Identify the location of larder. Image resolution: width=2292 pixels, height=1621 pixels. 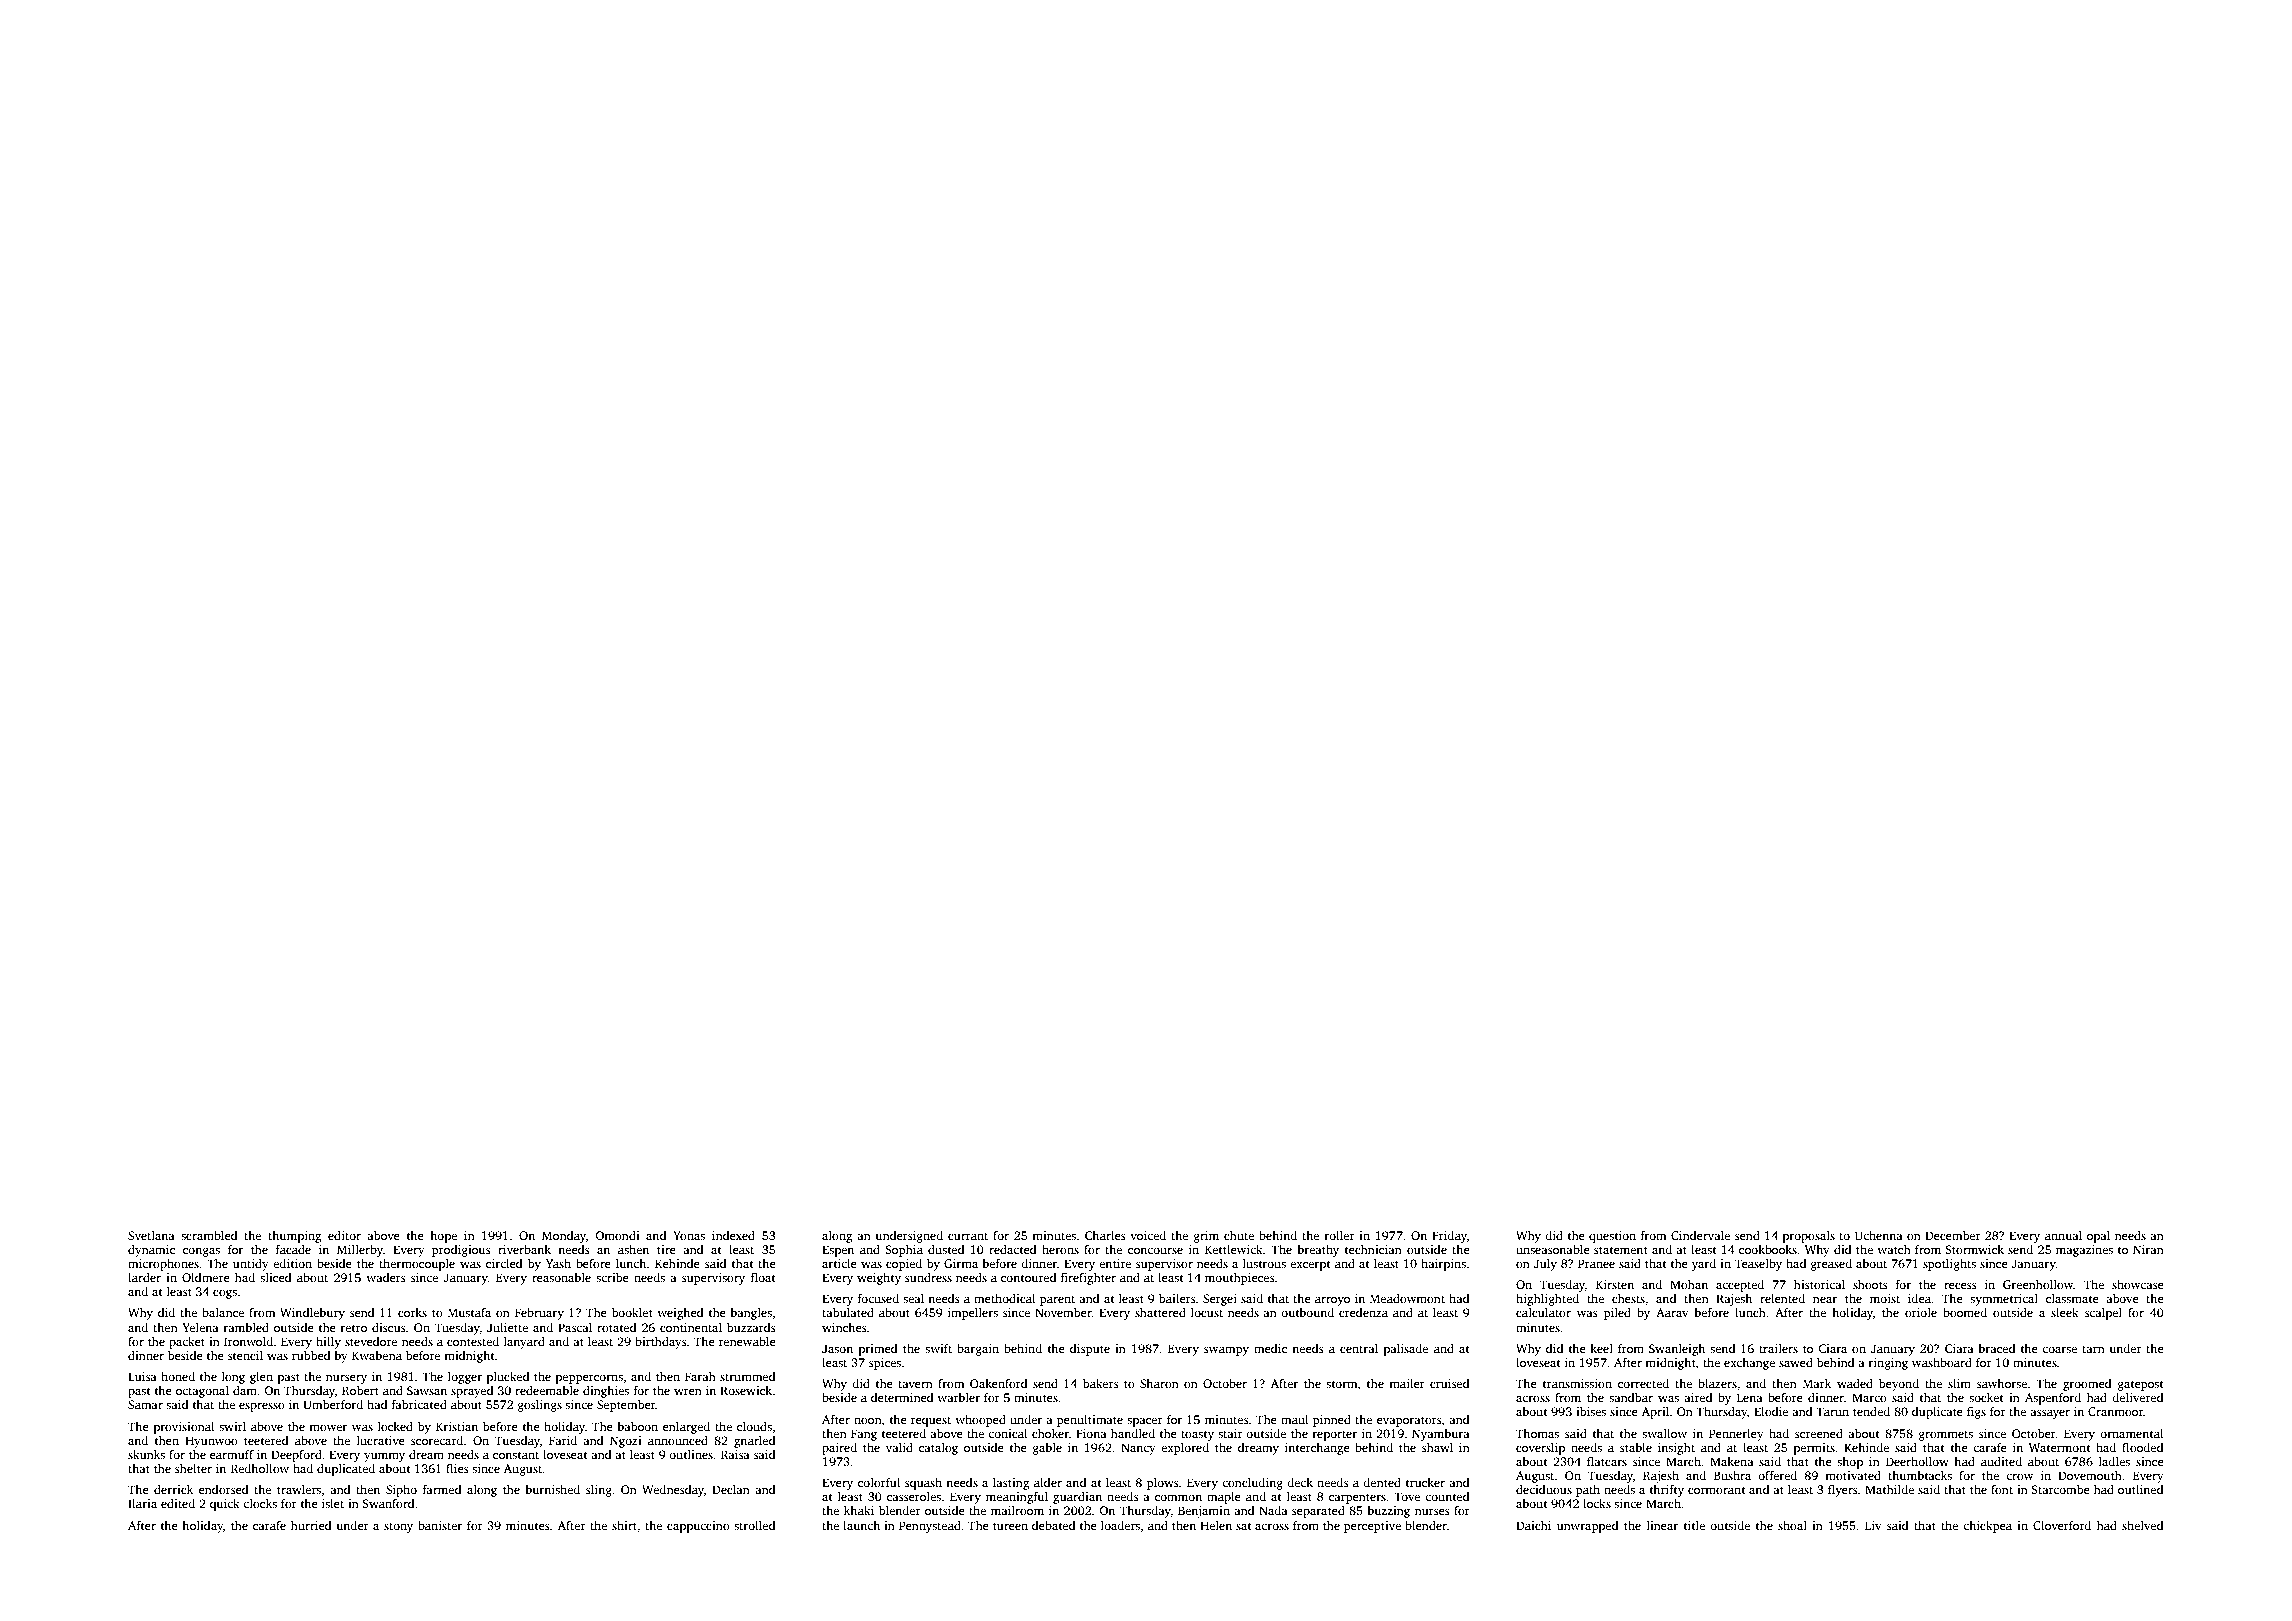
(144, 1277).
